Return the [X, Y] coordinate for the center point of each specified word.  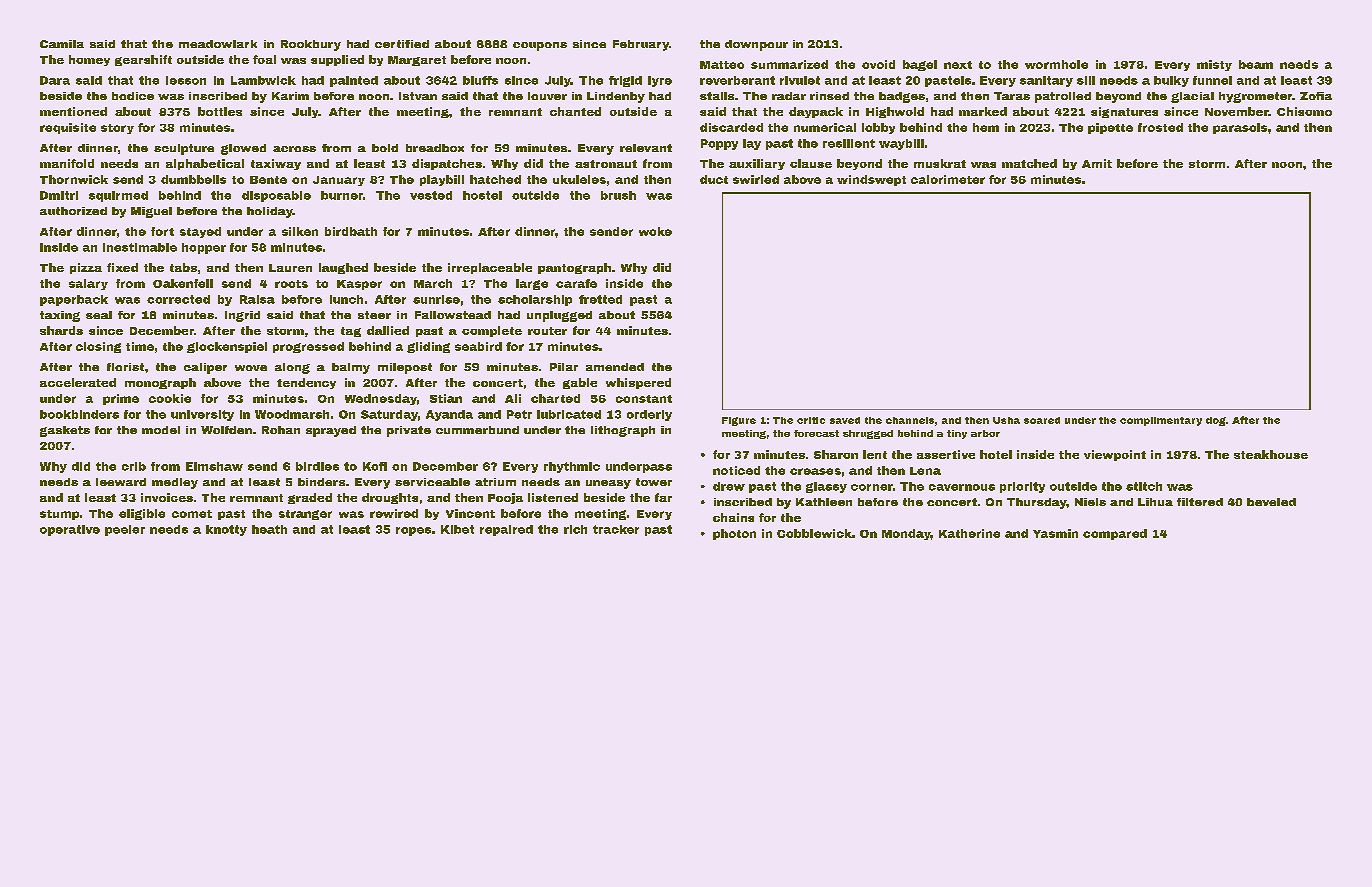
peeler [125, 530]
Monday [906, 534]
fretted [600, 299]
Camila [62, 44]
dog [1216, 421]
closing [98, 347]
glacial [1192, 97]
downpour [756, 45]
